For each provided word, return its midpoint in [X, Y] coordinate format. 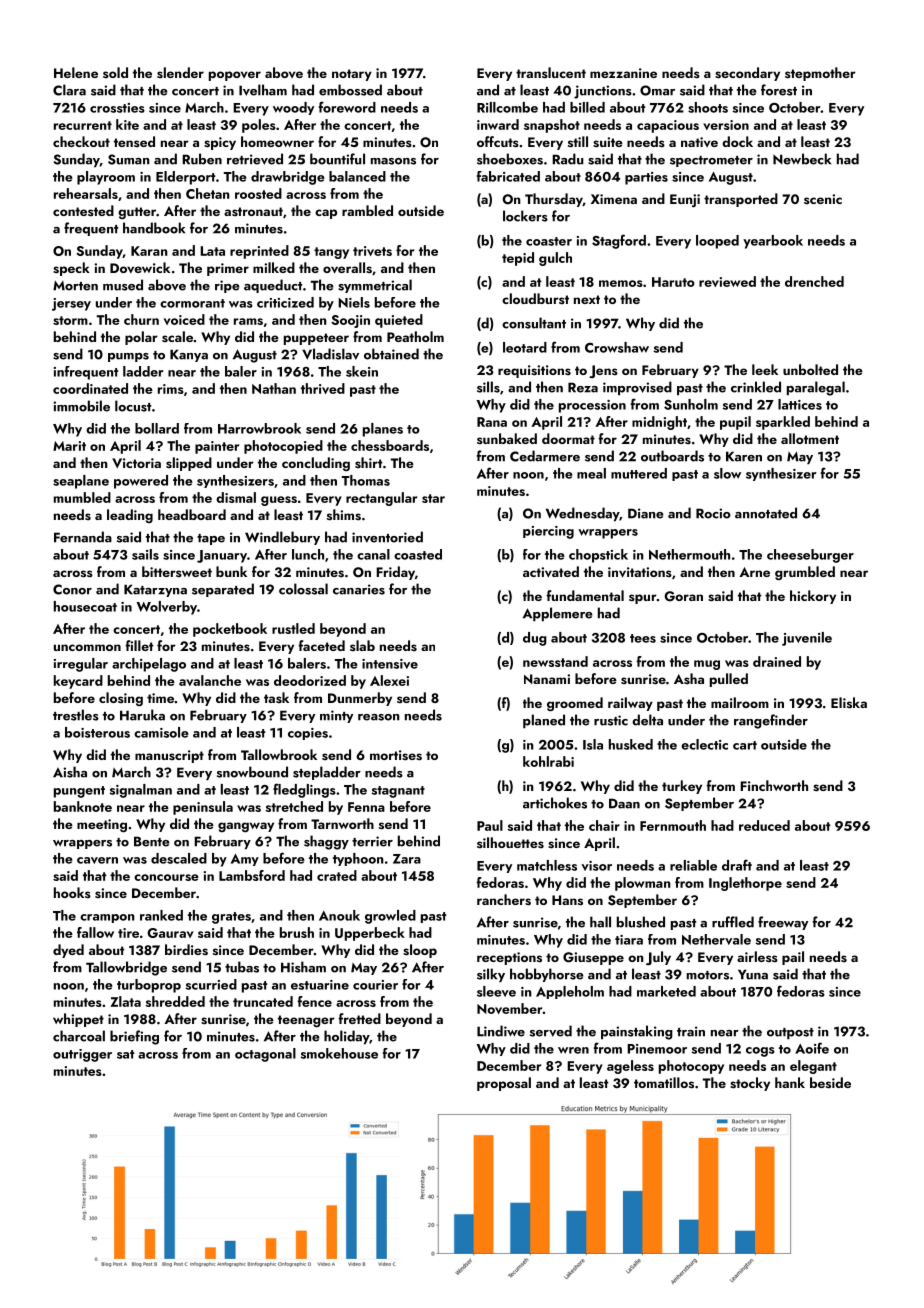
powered [141, 482]
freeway [783, 923]
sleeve [496, 991]
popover [235, 76]
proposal [504, 1084]
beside [830, 1083]
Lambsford [252, 875]
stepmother [820, 74]
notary [352, 75]
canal [373, 554]
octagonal [265, 1055]
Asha [689, 679]
